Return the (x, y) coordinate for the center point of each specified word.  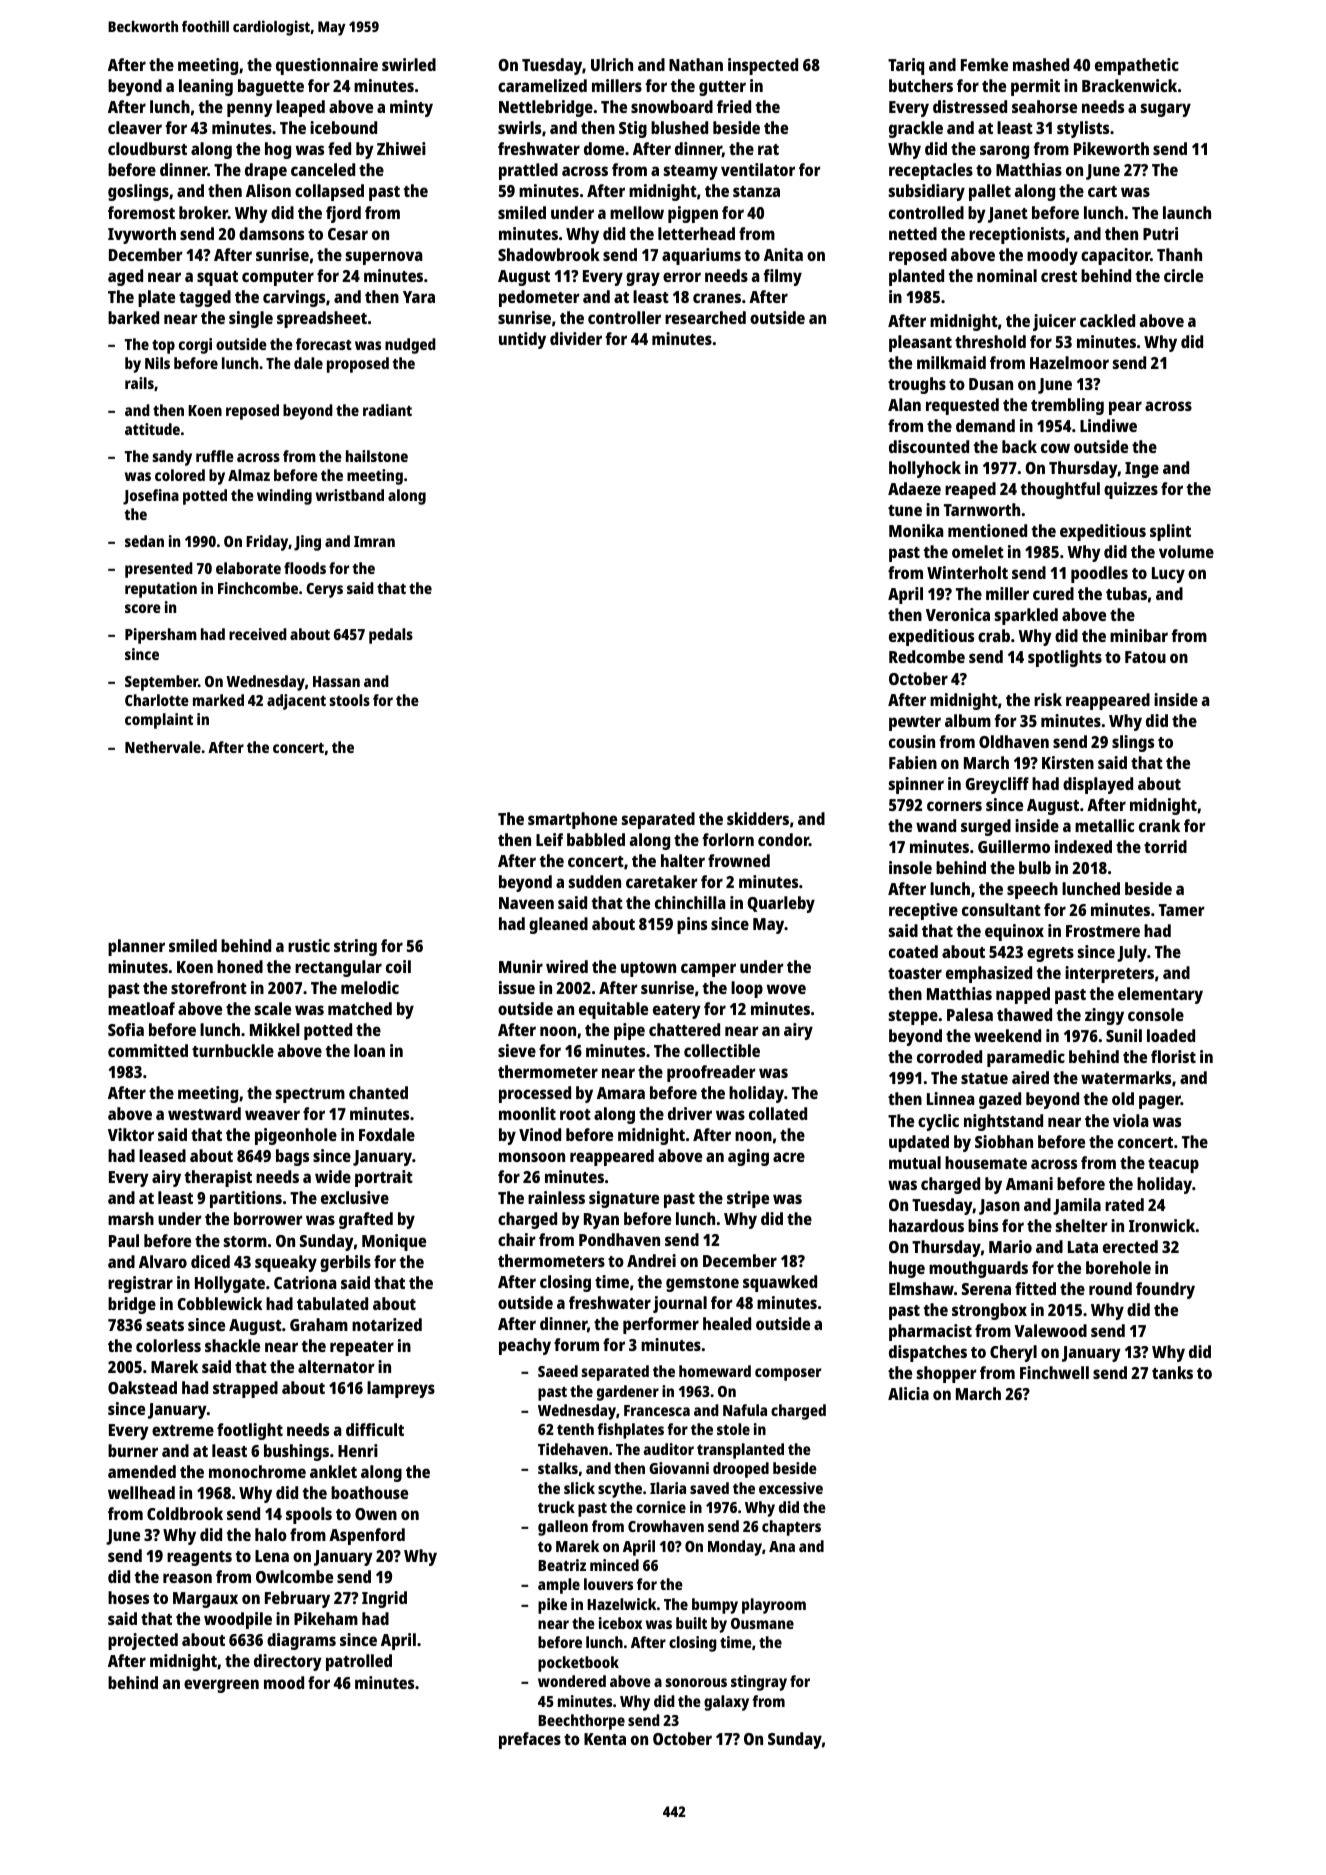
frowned (739, 860)
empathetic (1137, 66)
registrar (140, 1284)
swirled (409, 64)
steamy (691, 172)
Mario (1010, 1246)
